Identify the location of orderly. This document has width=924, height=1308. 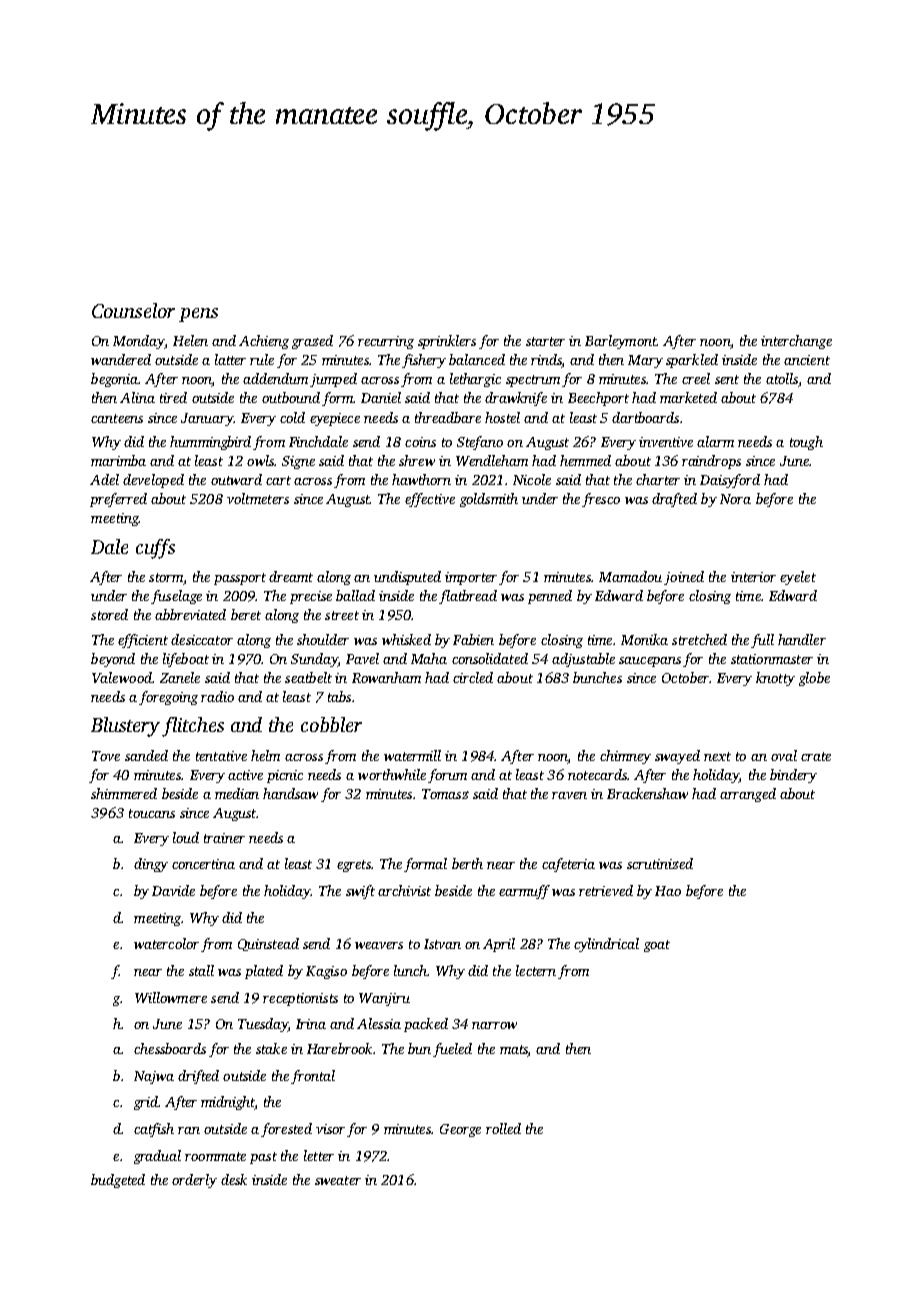
(194, 1181).
